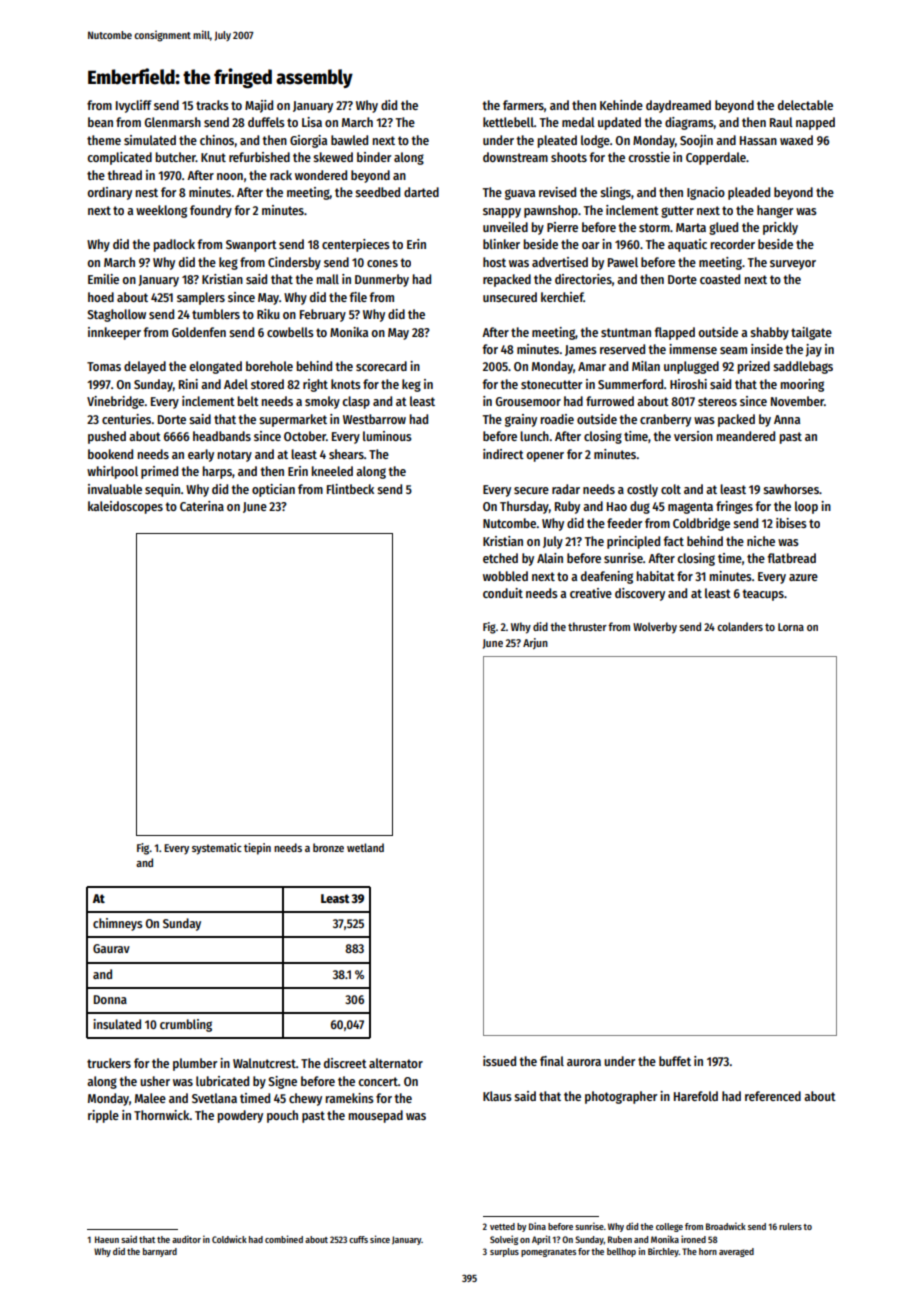  I want to click on delectable, so click(805, 105).
